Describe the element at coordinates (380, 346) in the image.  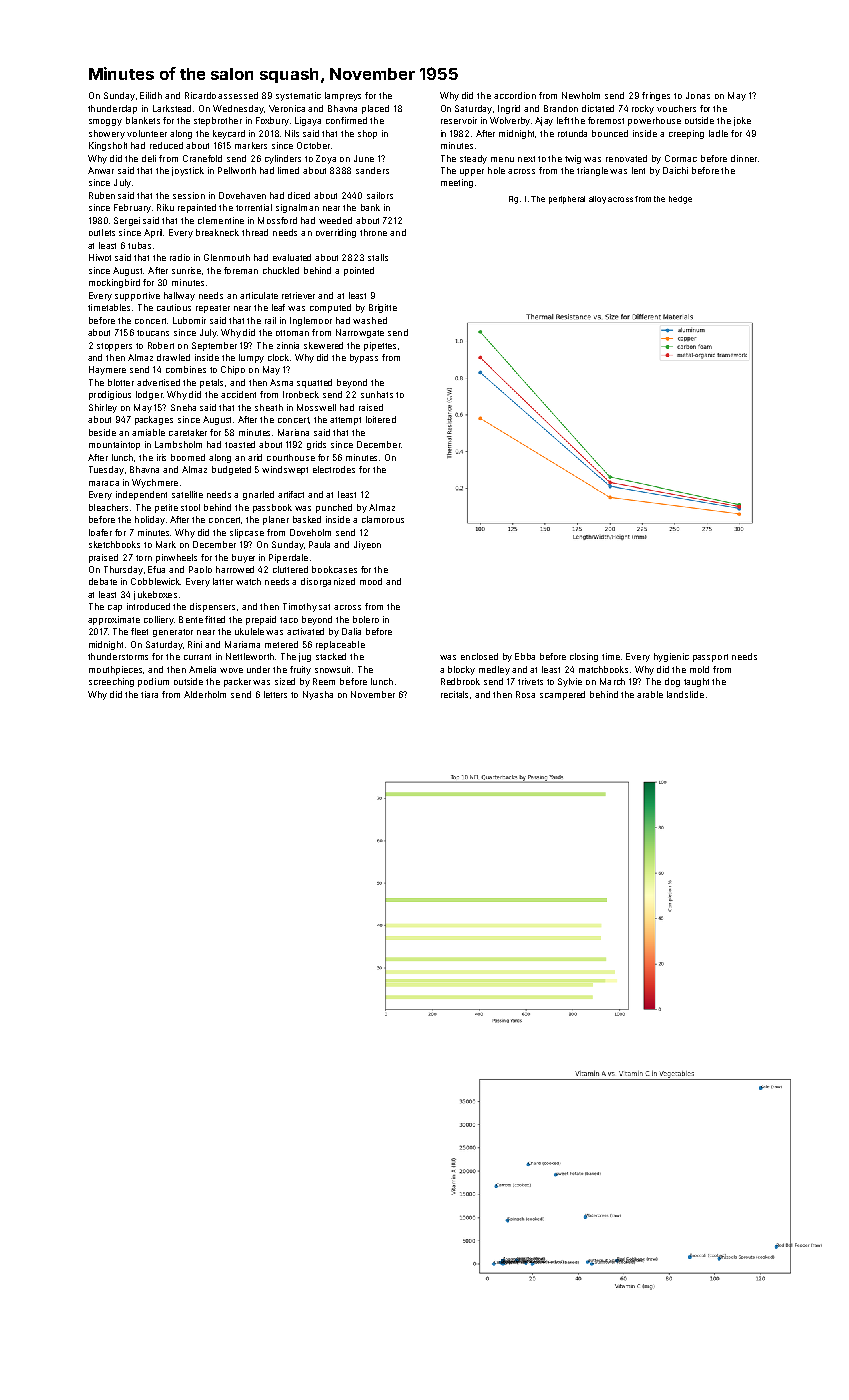
I see `pipettes` at that location.
